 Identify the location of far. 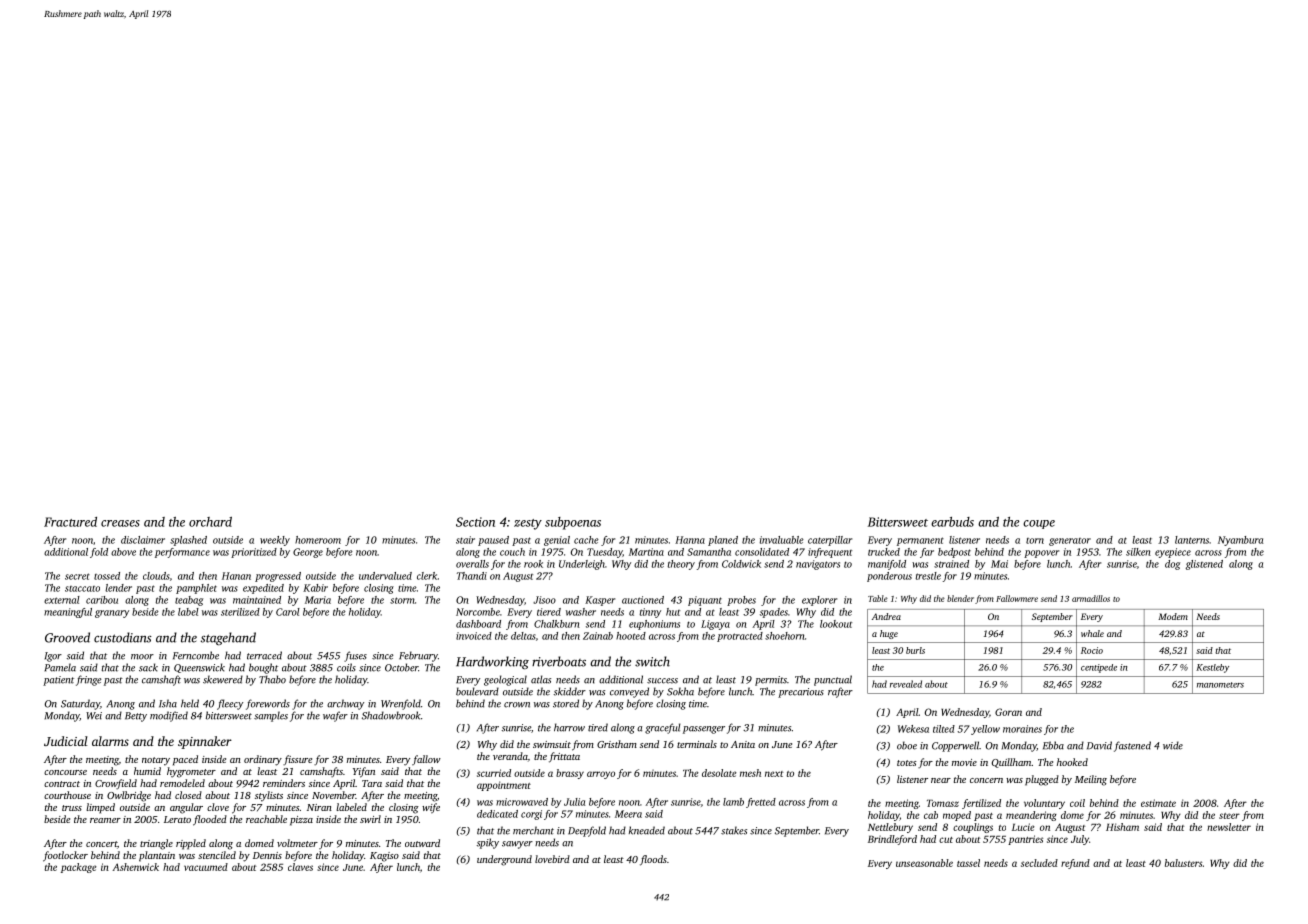
(927, 553).
